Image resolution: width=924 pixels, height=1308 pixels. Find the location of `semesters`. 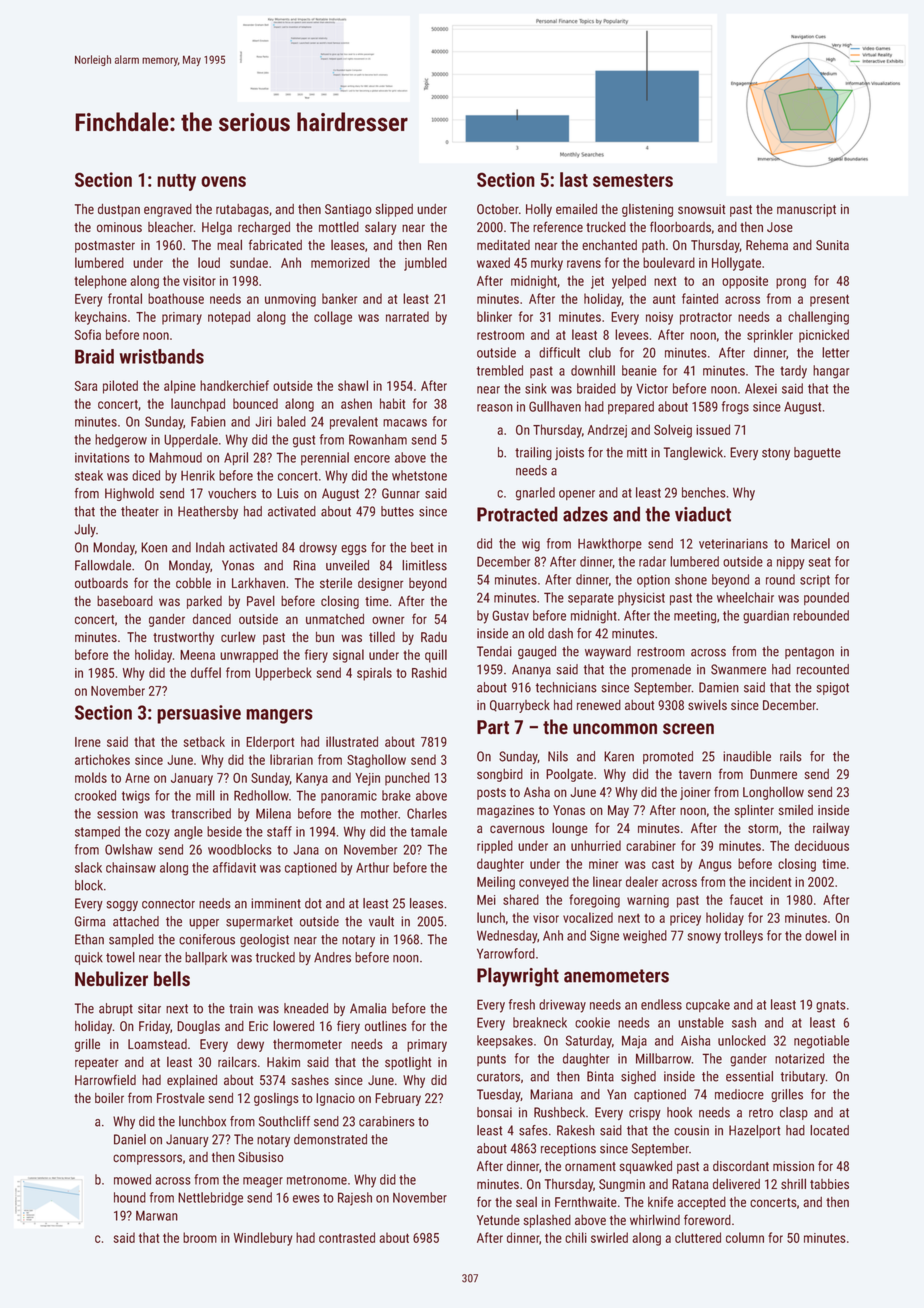

semesters is located at coordinates (633, 180).
